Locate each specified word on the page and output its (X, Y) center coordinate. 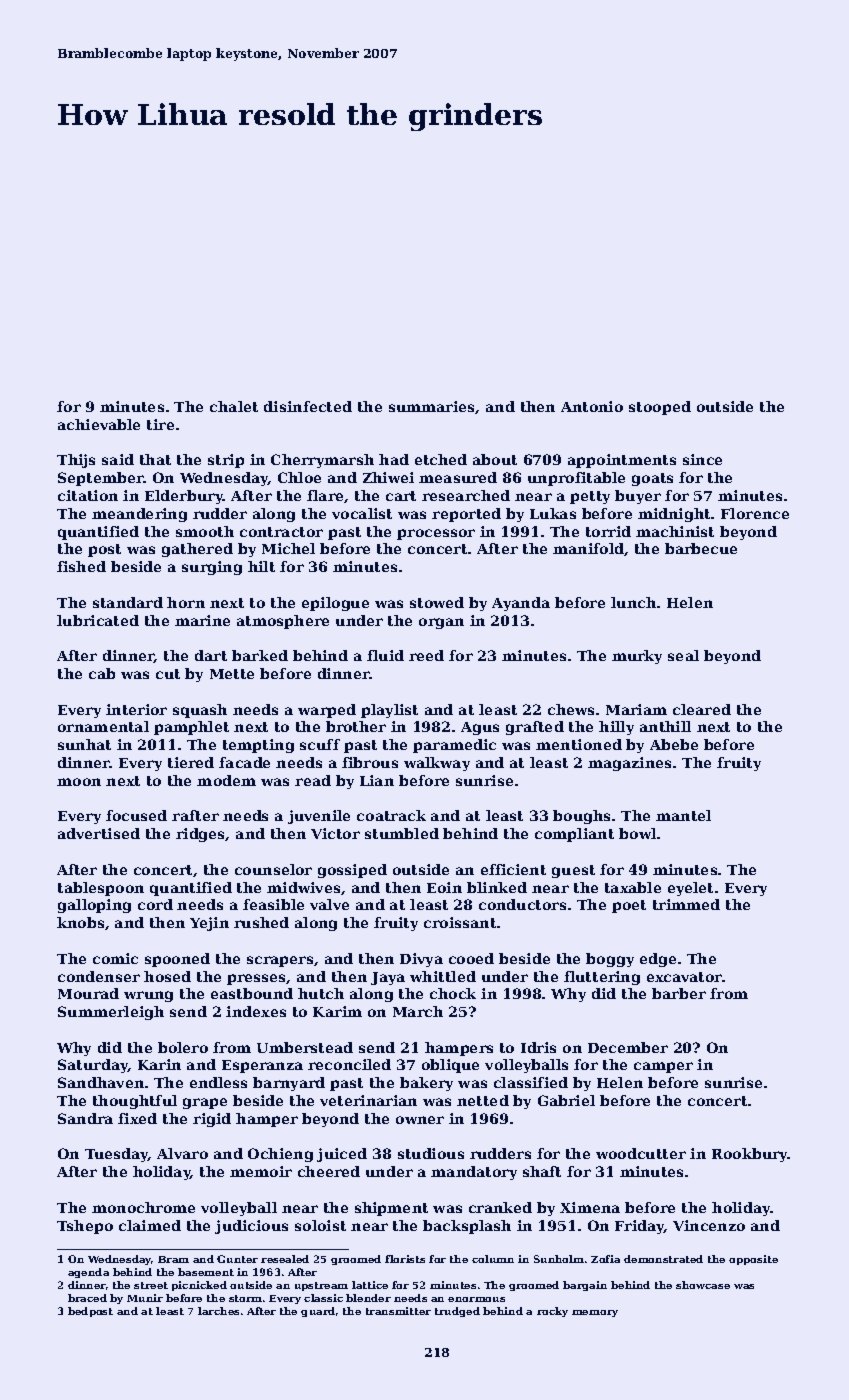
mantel (683, 815)
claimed (150, 1225)
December (628, 1047)
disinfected (308, 406)
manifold (588, 548)
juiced (342, 1155)
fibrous (370, 762)
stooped (660, 408)
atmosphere (283, 622)
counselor (273, 869)
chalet (234, 406)
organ (441, 623)
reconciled (349, 1064)
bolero (183, 1047)
